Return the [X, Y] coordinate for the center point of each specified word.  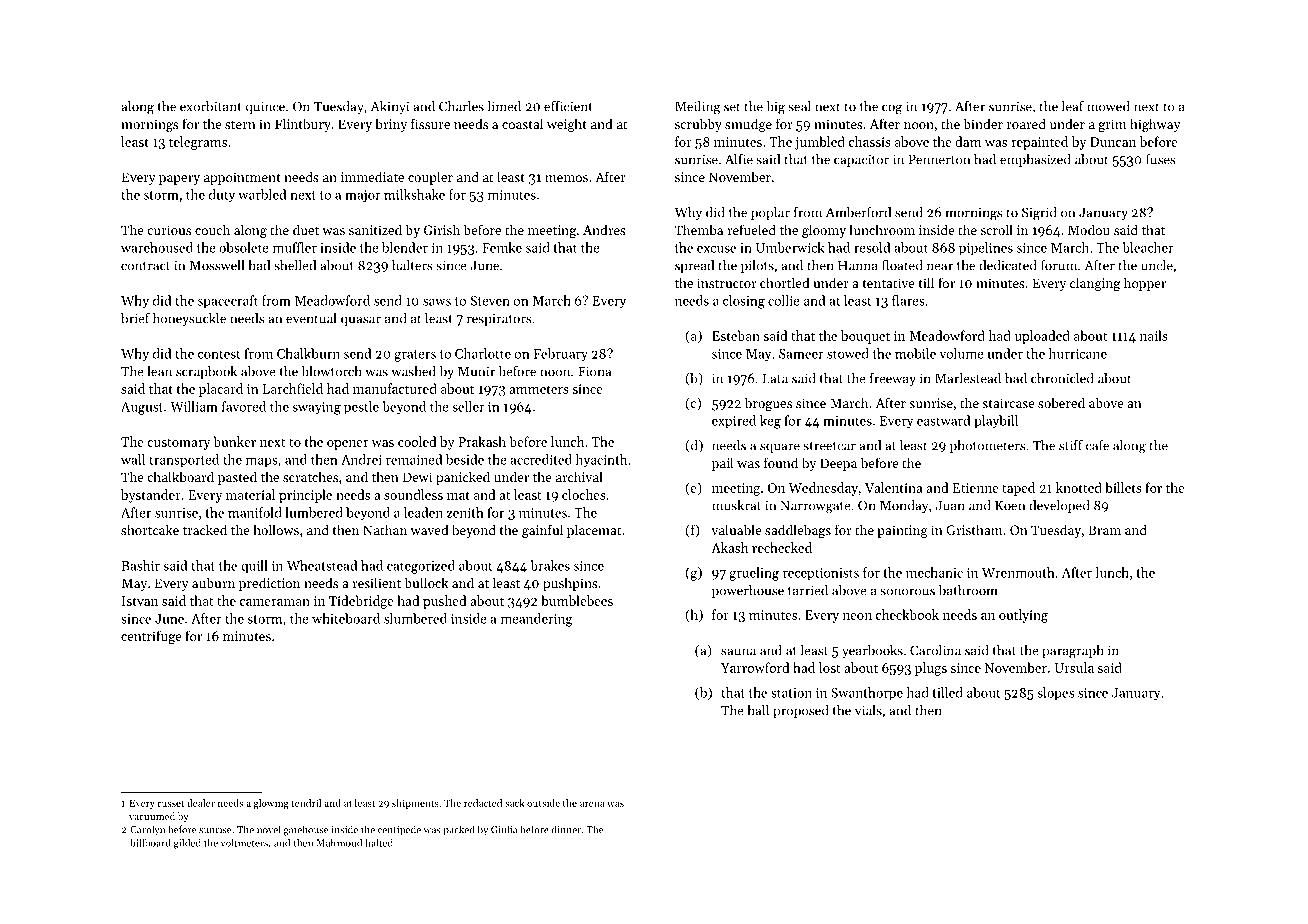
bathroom [968, 590]
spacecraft [228, 302]
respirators [499, 320]
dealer [201, 803]
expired [734, 422]
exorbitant [211, 106]
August [142, 408]
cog [892, 109]
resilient [376, 582]
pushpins [570, 584]
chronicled [1062, 378]
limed [504, 106]
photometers [987, 446]
